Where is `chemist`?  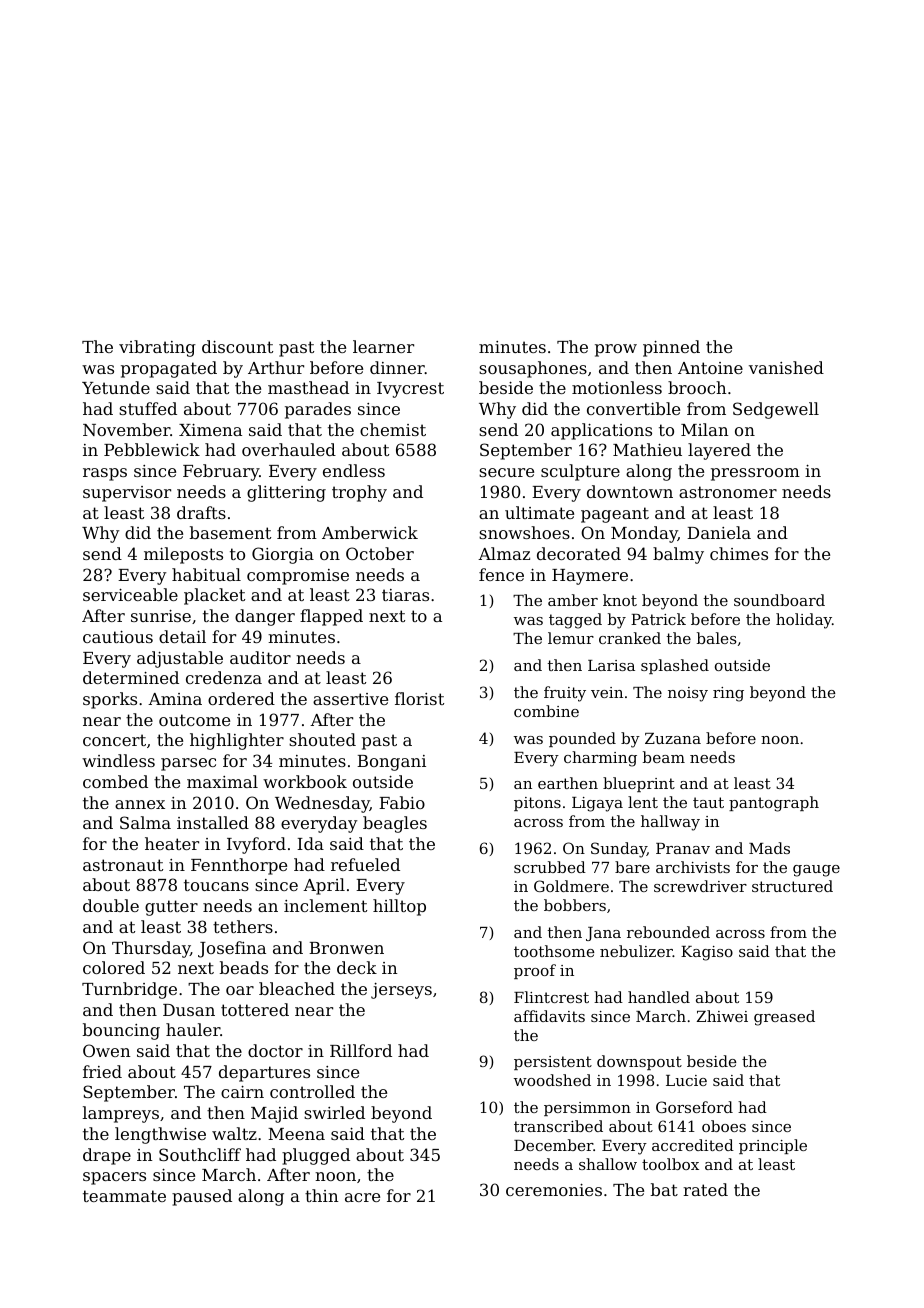 chemist is located at coordinates (393, 429).
